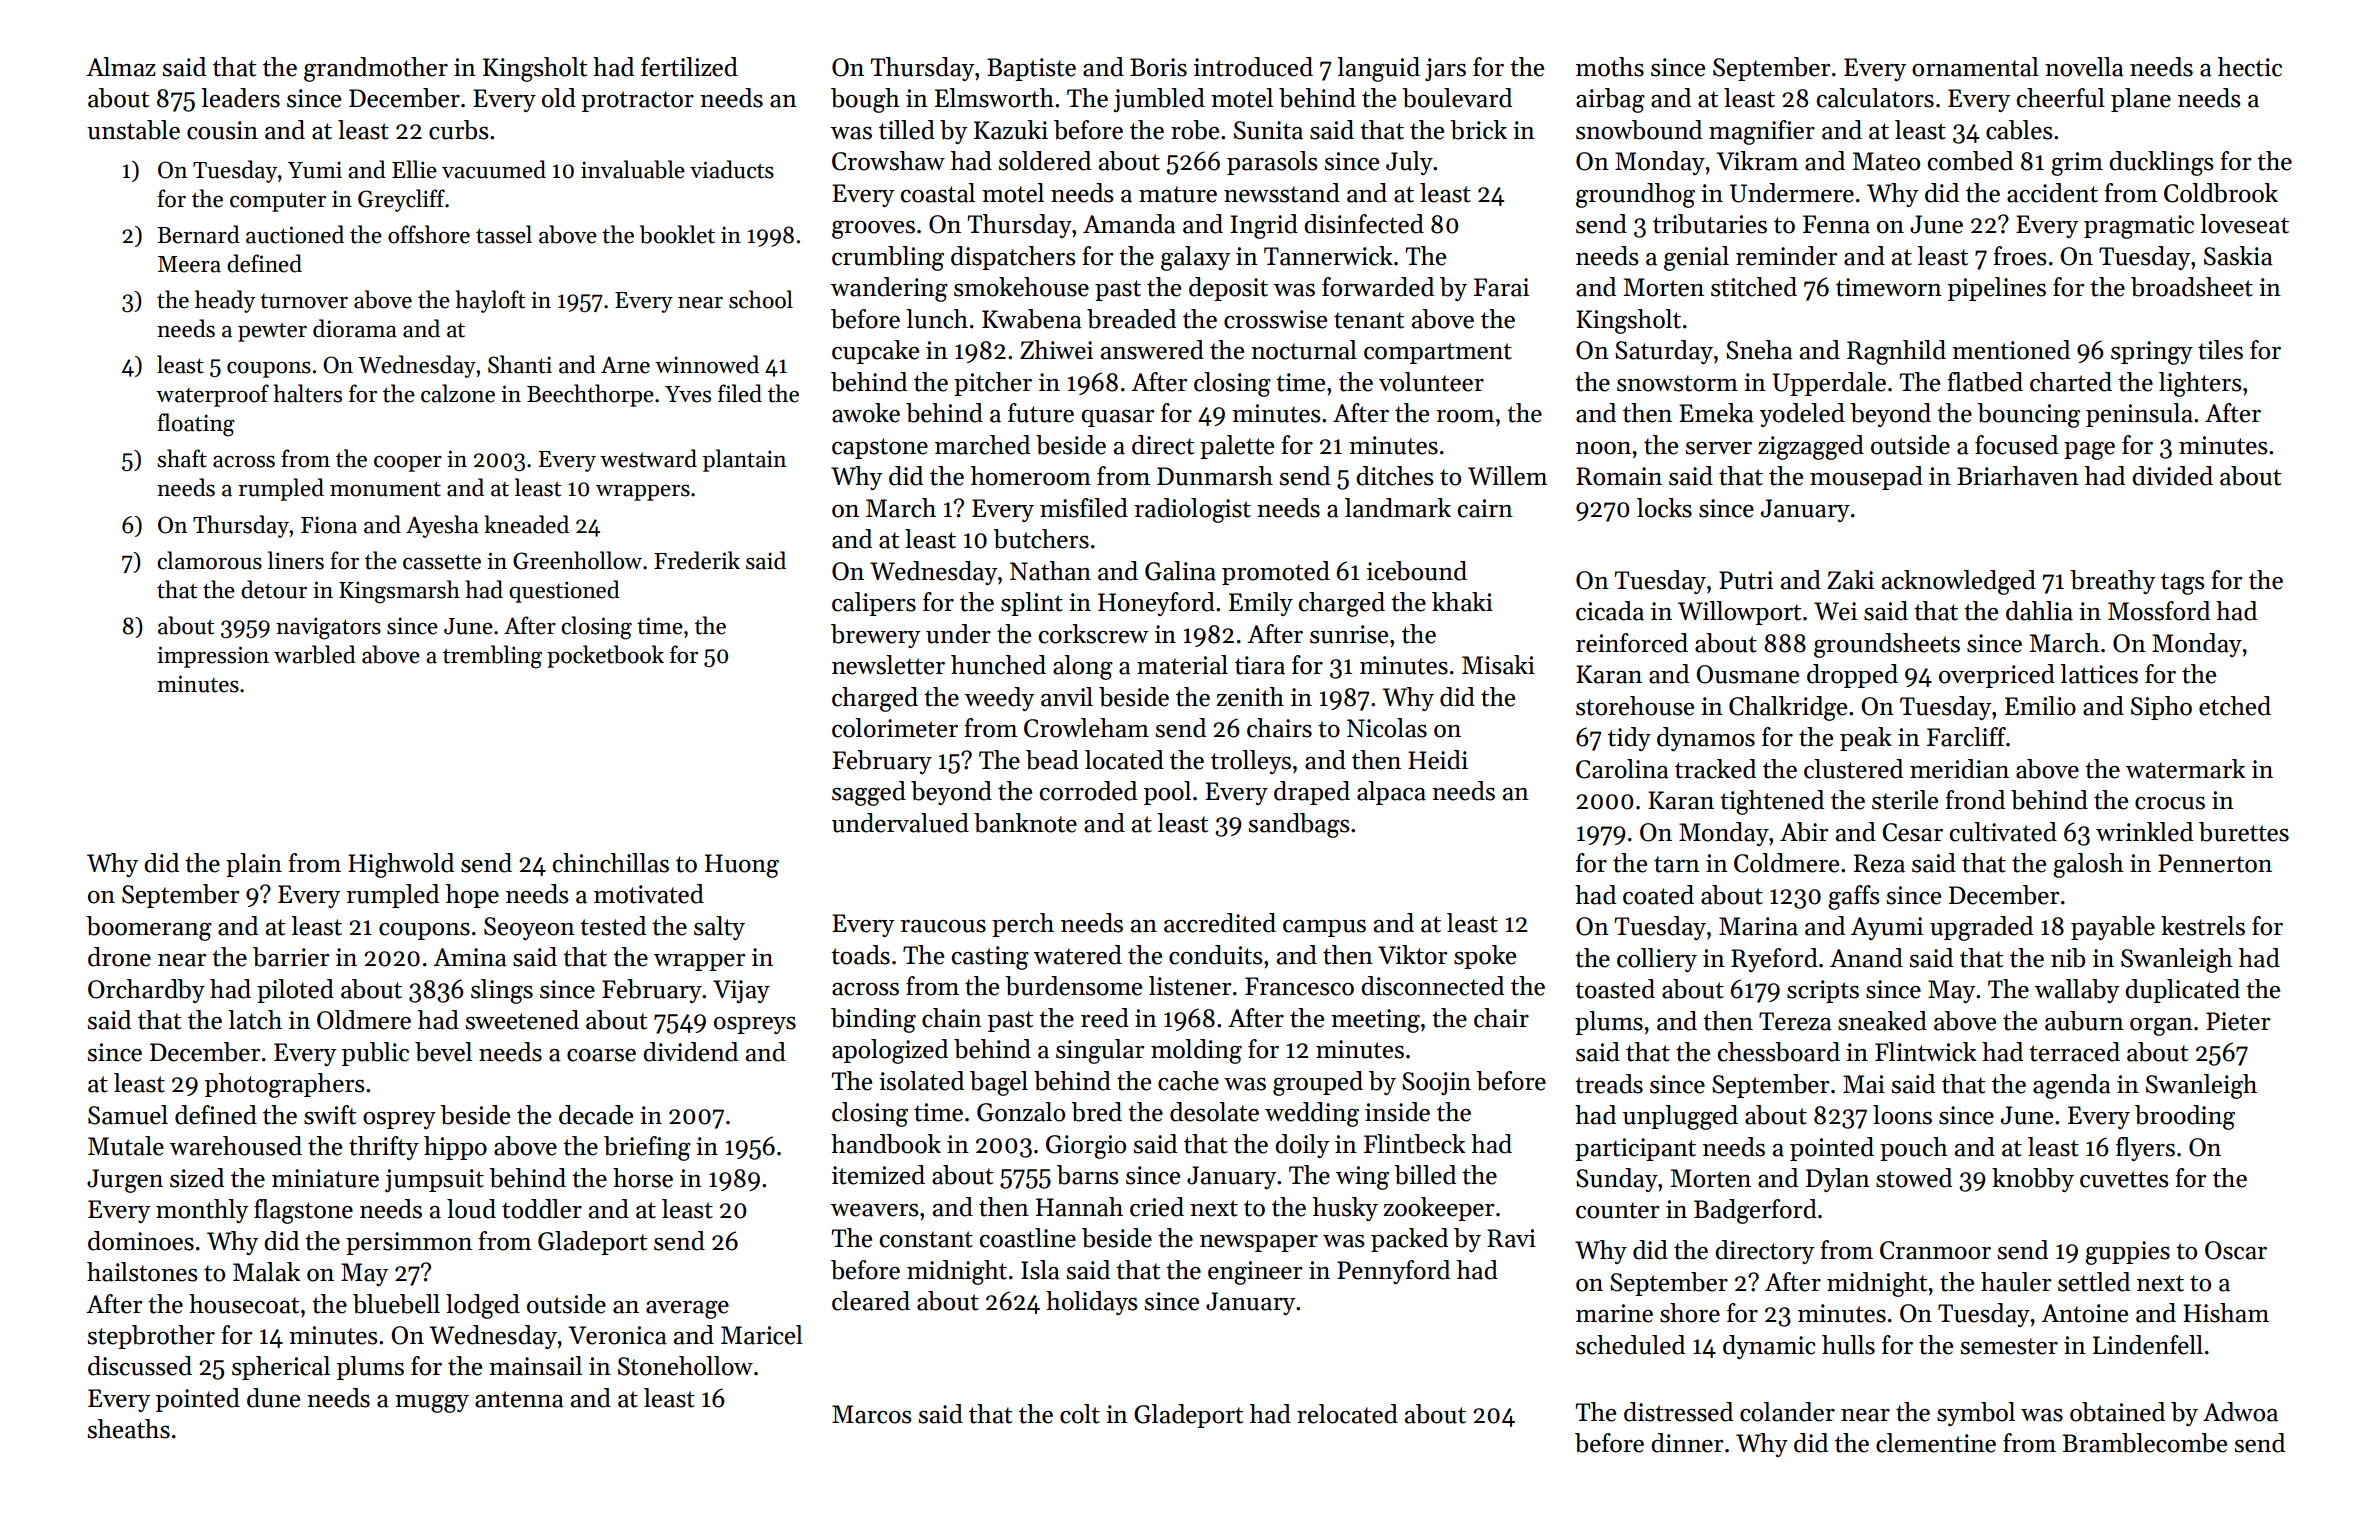 The height and width of the screenshot is (1540, 2380). What do you see at coordinates (1118, 418) in the screenshot?
I see `quasar` at bounding box center [1118, 418].
